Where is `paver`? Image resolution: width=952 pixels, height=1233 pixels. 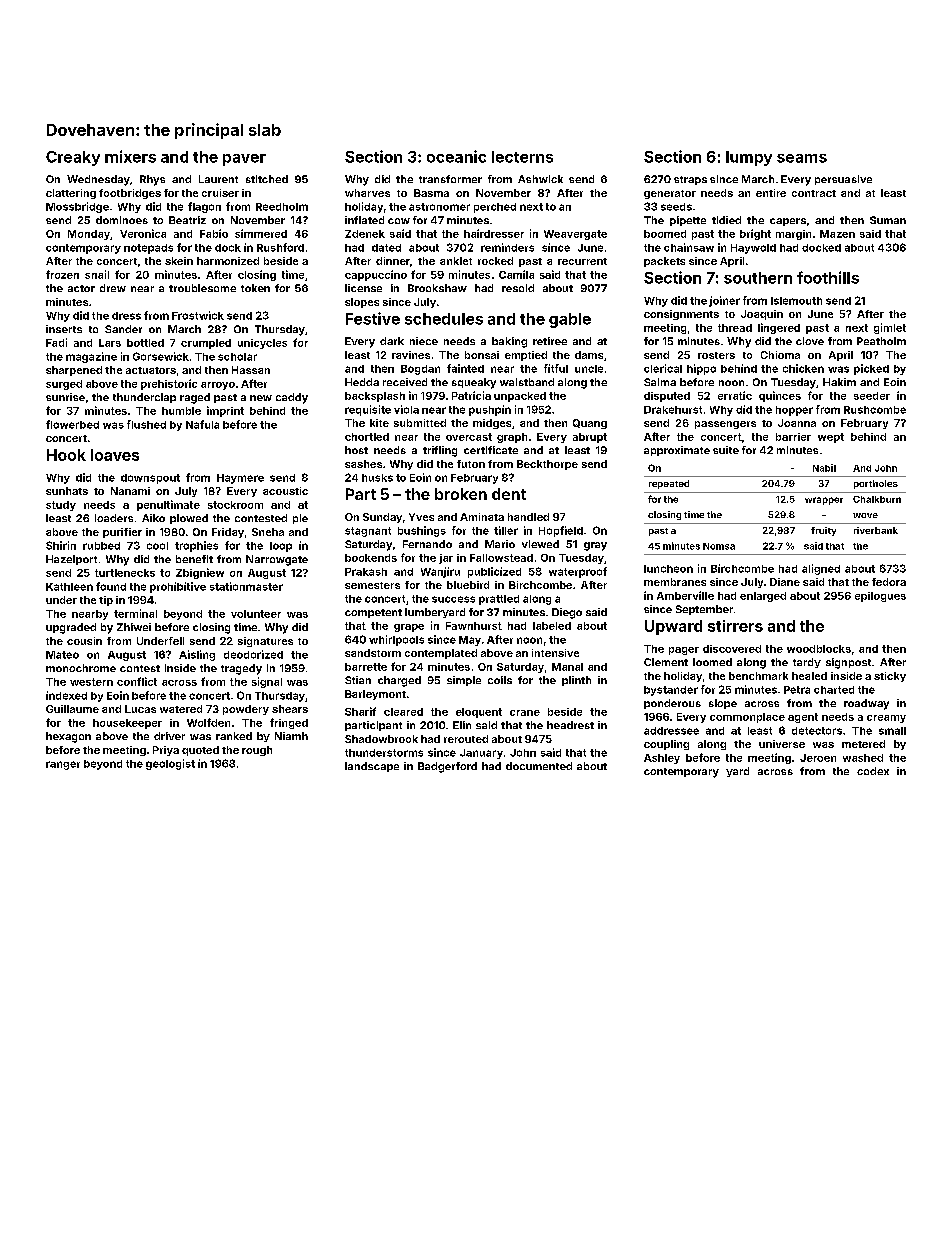 paver is located at coordinates (244, 160).
